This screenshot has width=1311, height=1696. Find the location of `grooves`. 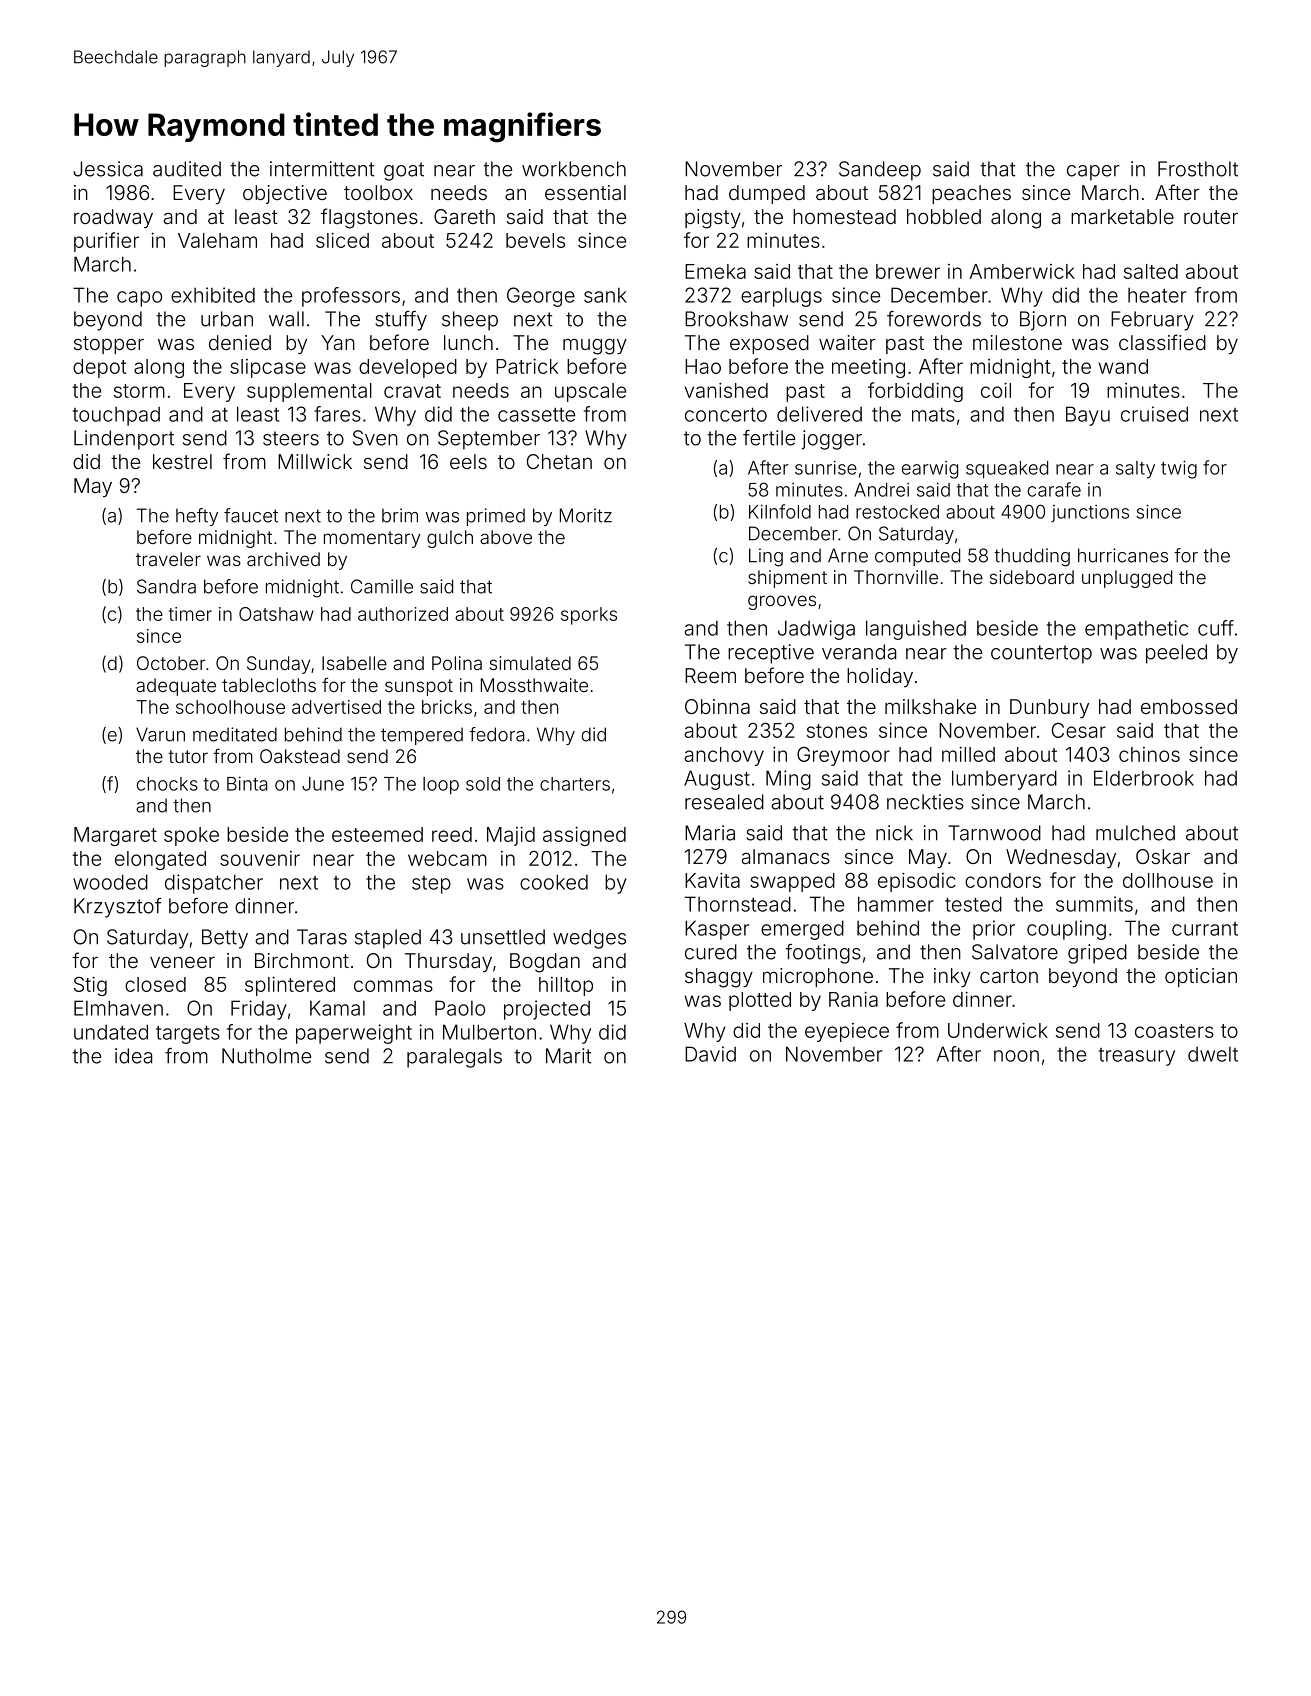

grooves is located at coordinates (782, 602).
